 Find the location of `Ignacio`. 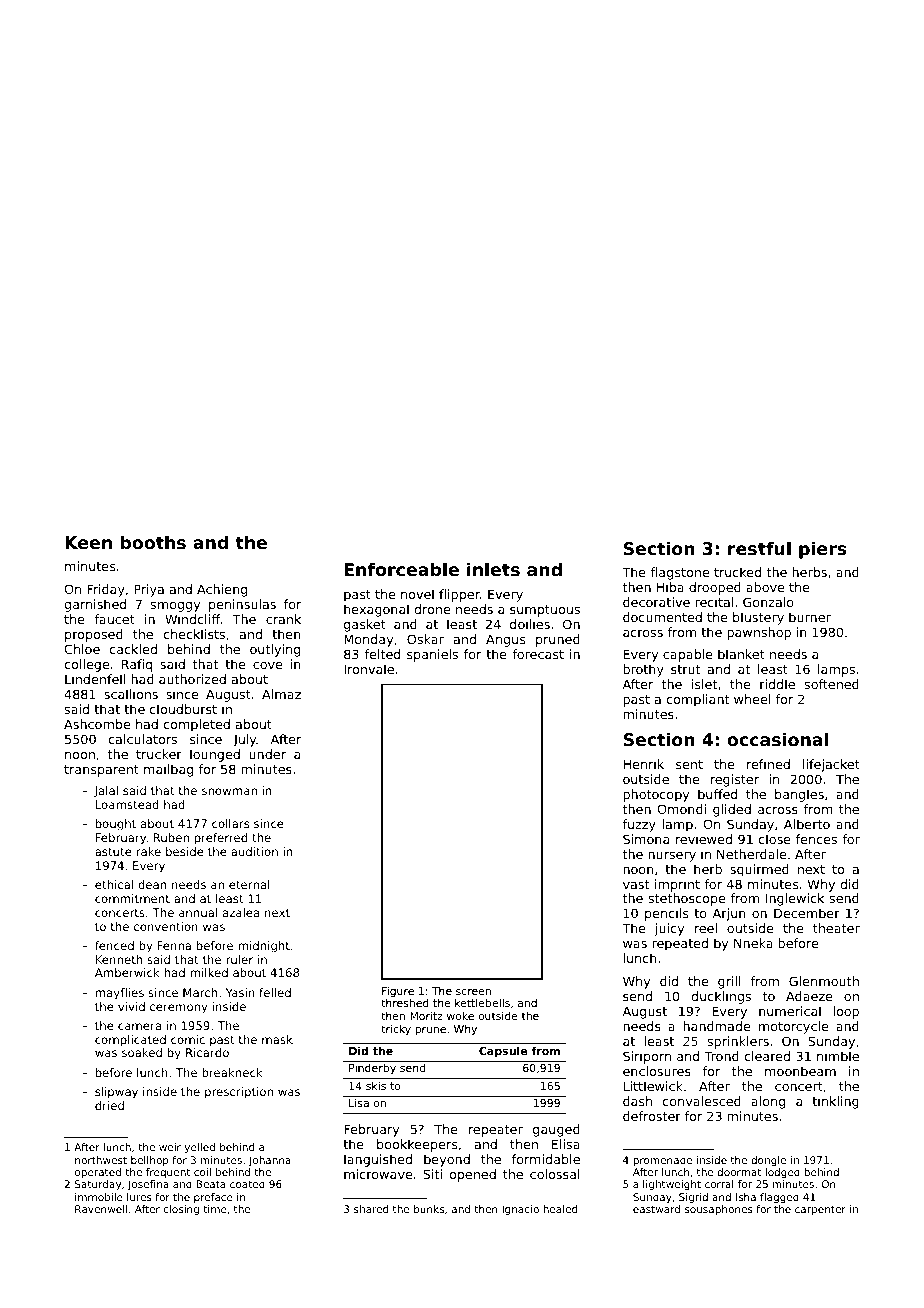

Ignacio is located at coordinates (520, 1210).
